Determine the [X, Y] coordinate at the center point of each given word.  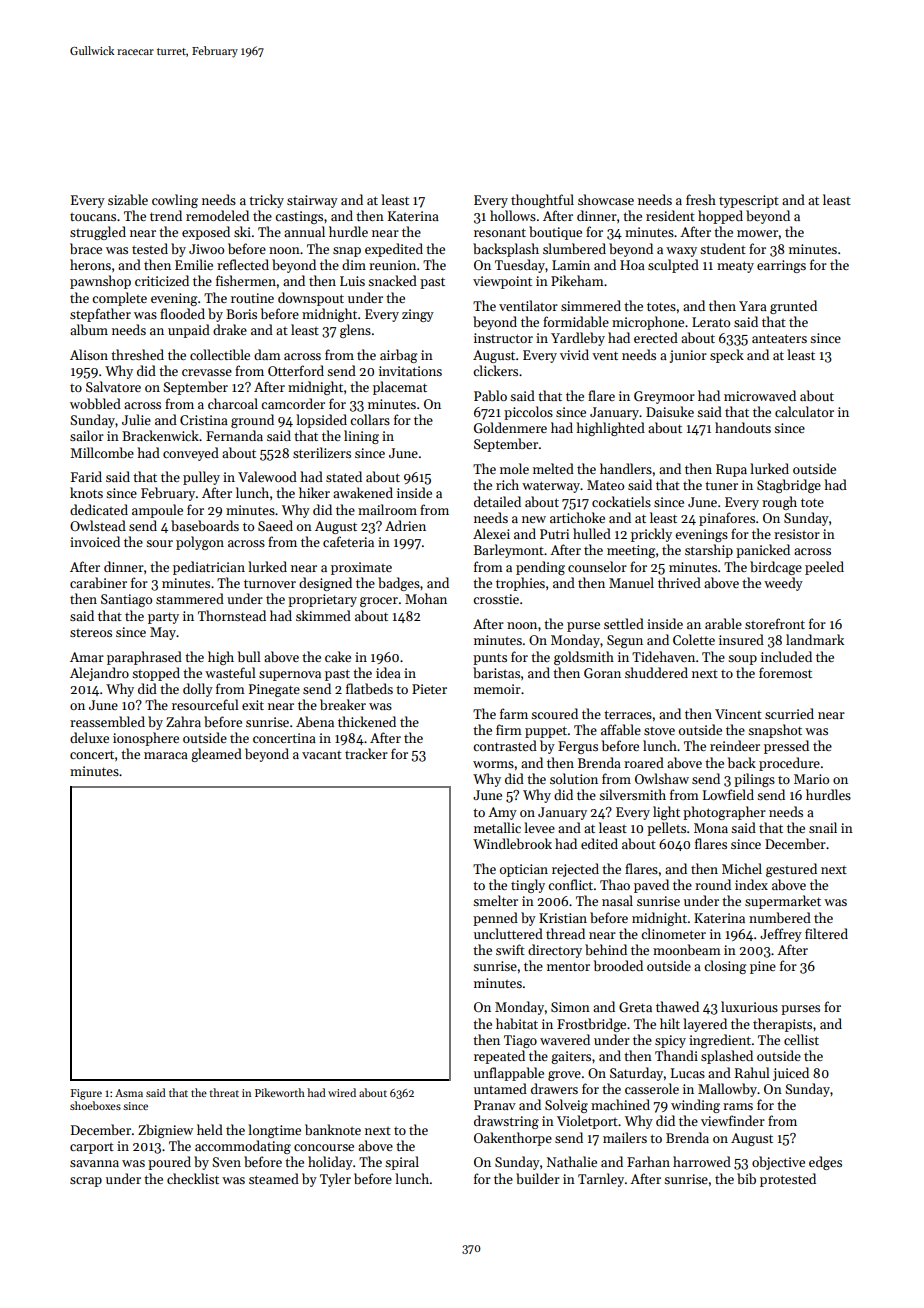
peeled [824, 568]
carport [92, 1148]
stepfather [100, 315]
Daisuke [670, 411]
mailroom [387, 509]
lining [361, 437]
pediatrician [209, 568]
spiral [402, 1163]
